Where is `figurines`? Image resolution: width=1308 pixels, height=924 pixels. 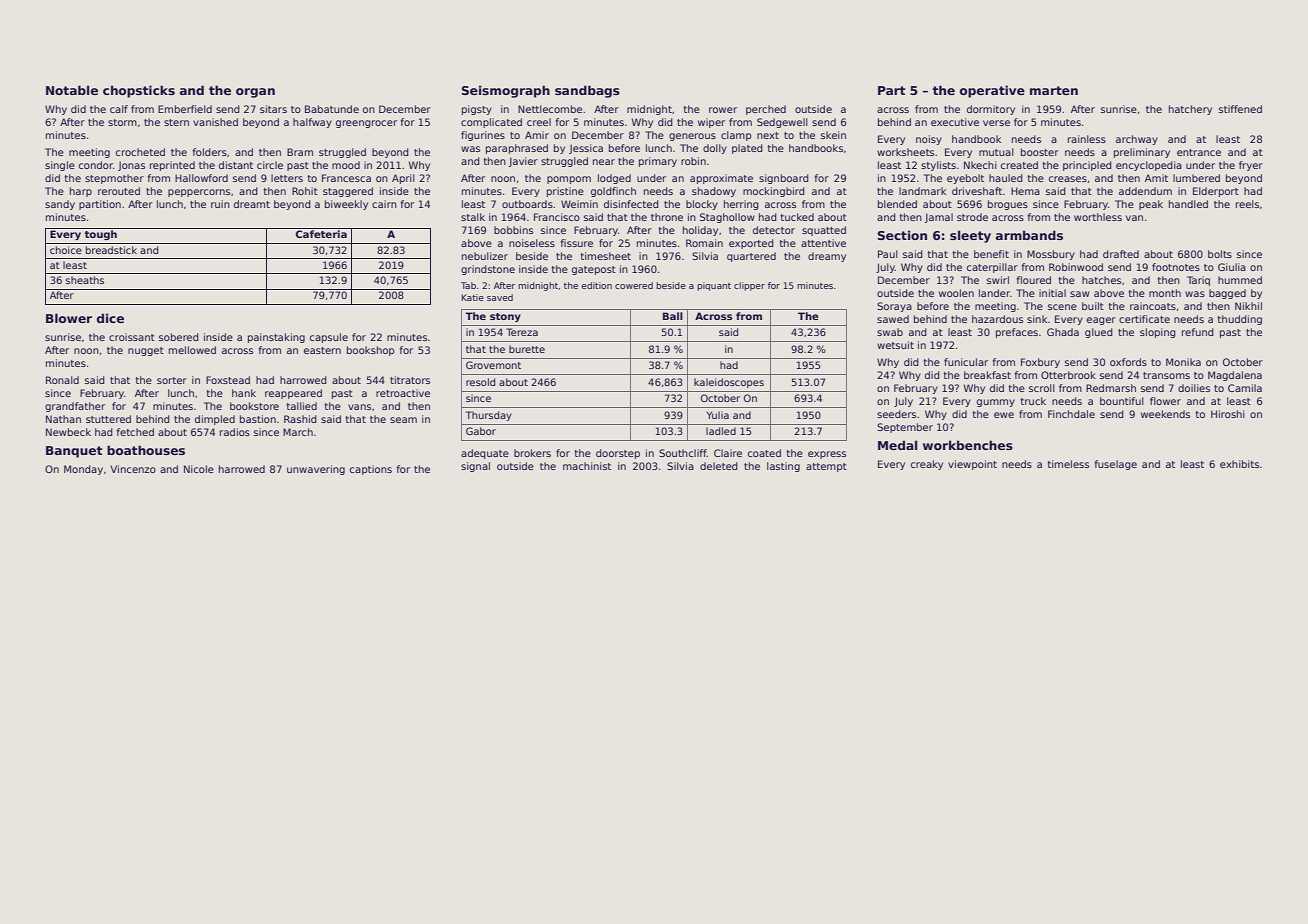 figurines is located at coordinates (483, 136).
